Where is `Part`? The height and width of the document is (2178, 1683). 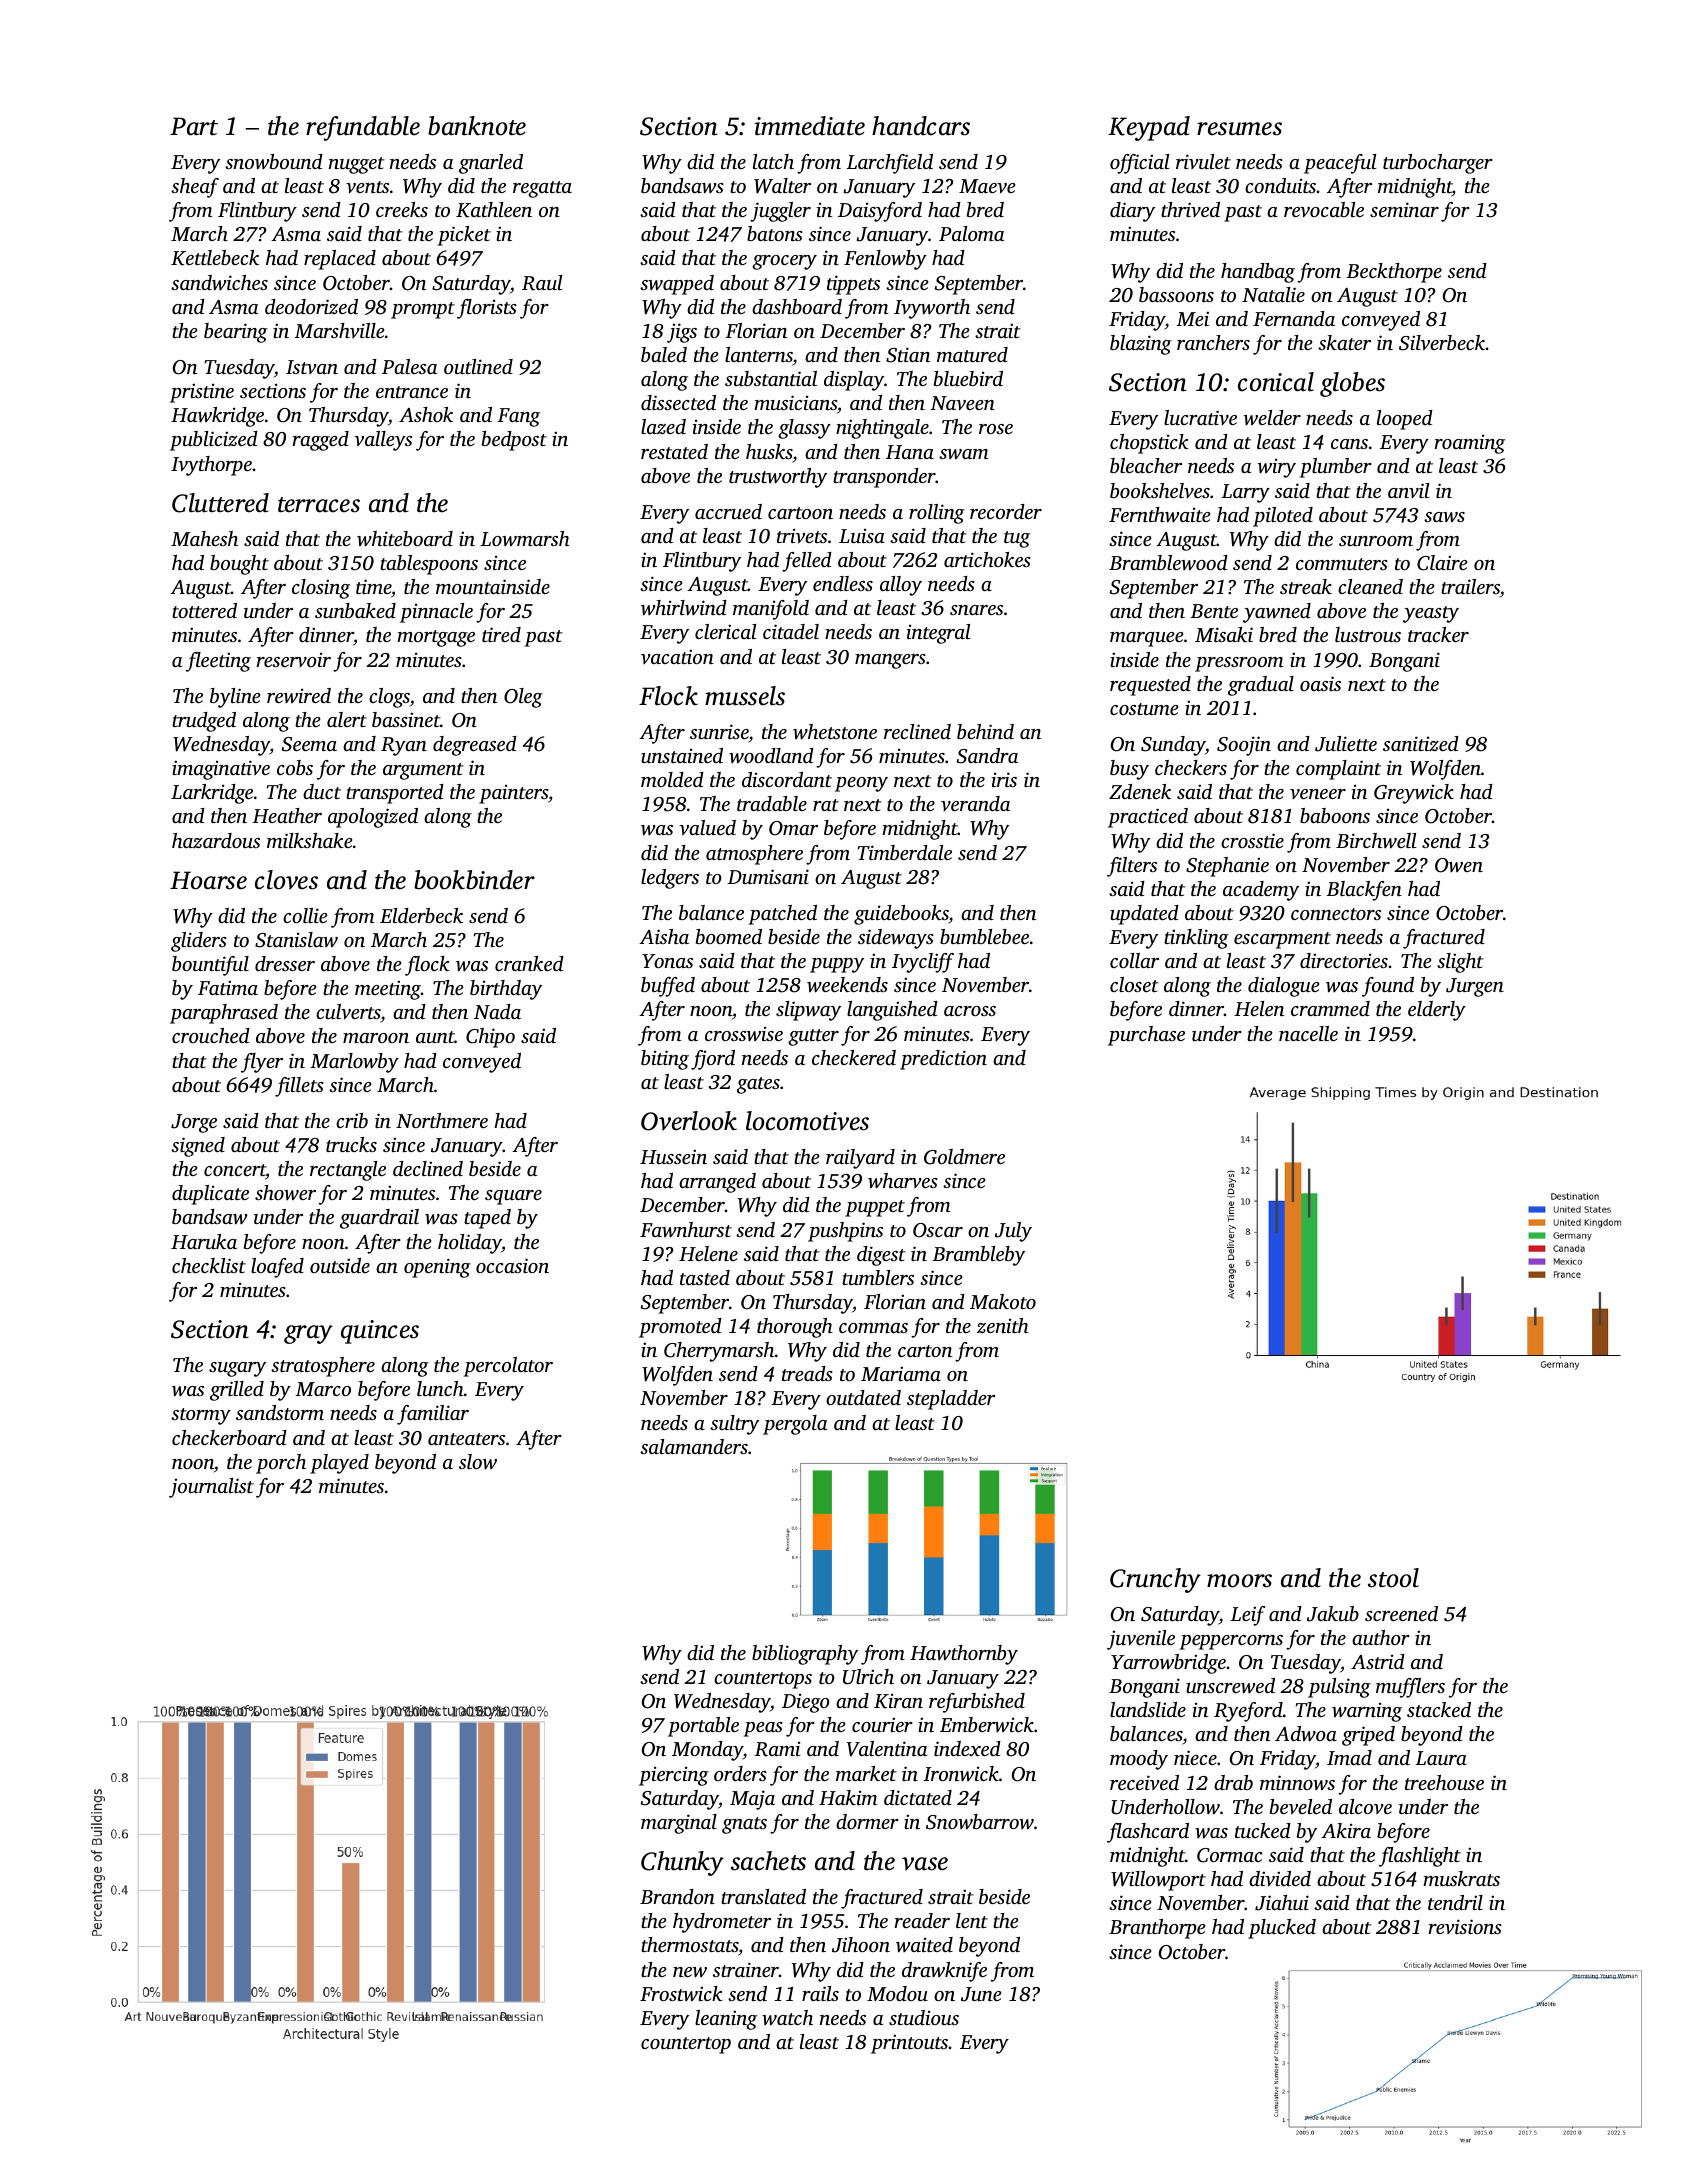 Part is located at coordinates (194, 126).
